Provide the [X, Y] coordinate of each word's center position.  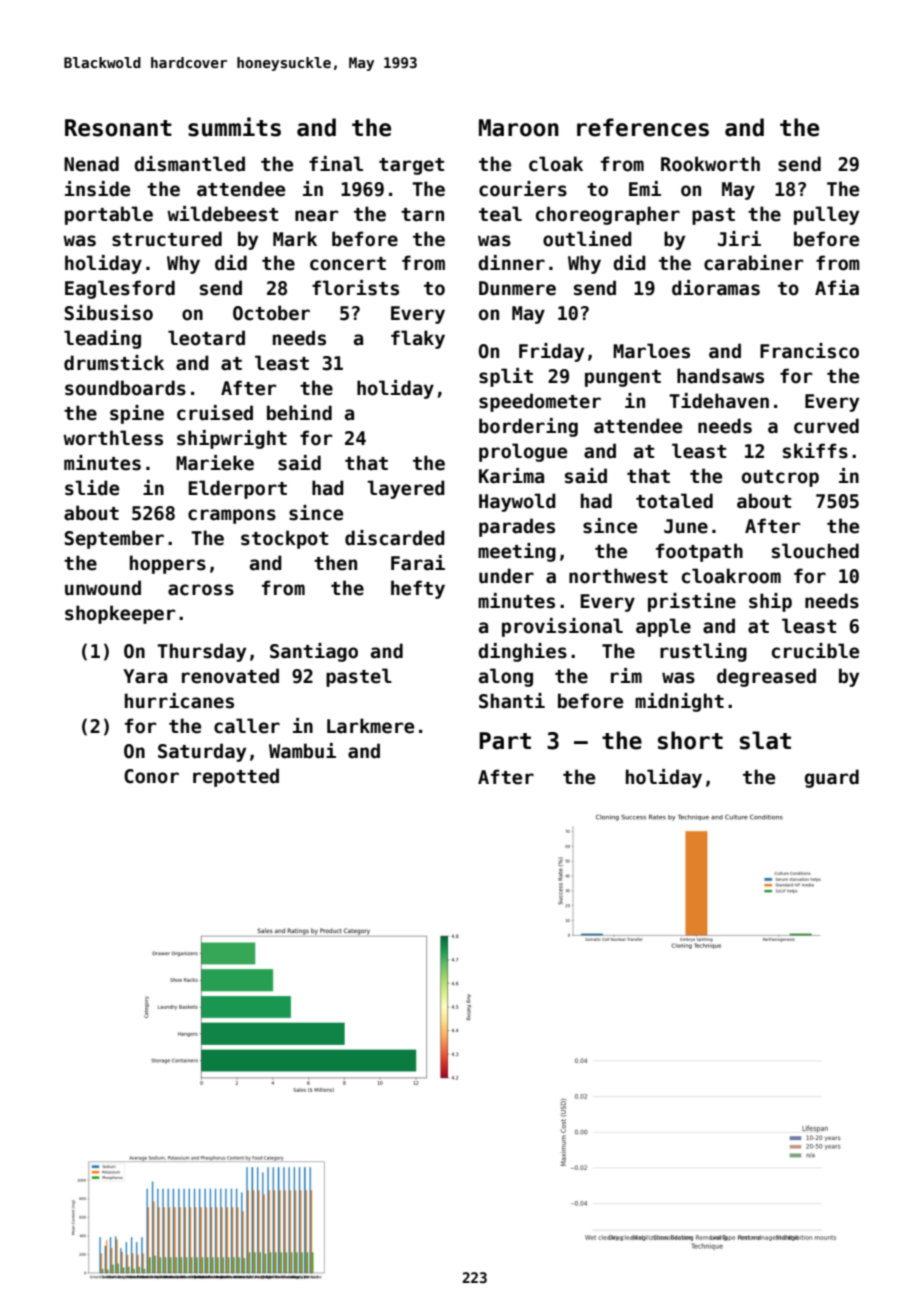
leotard [206, 338]
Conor [151, 776]
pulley [826, 215]
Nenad [91, 164]
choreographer [608, 215]
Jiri [739, 239]
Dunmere [517, 288]
